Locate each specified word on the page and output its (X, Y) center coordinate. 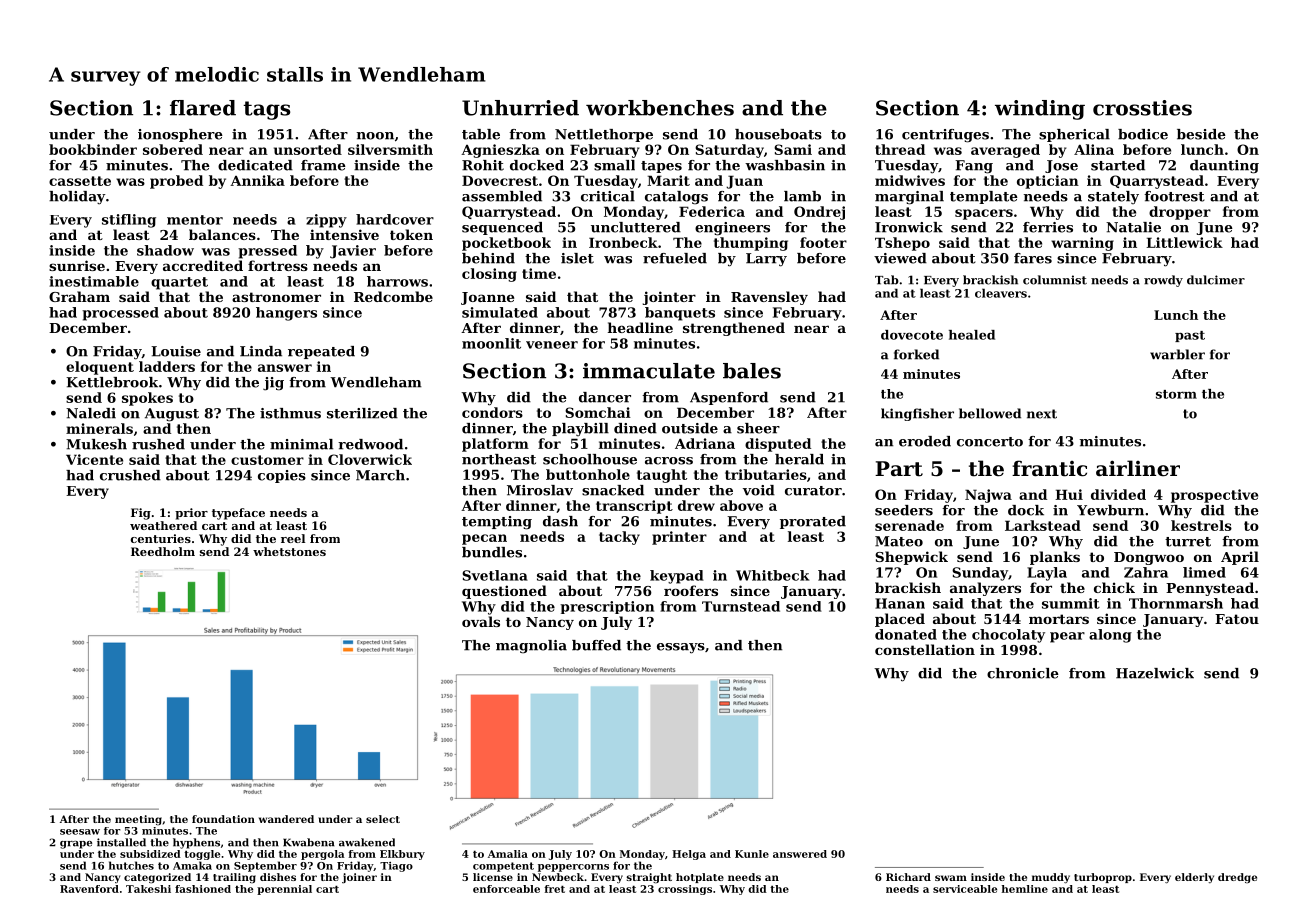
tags (266, 110)
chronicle (1023, 673)
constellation (925, 649)
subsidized (150, 854)
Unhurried (520, 108)
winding (1040, 110)
